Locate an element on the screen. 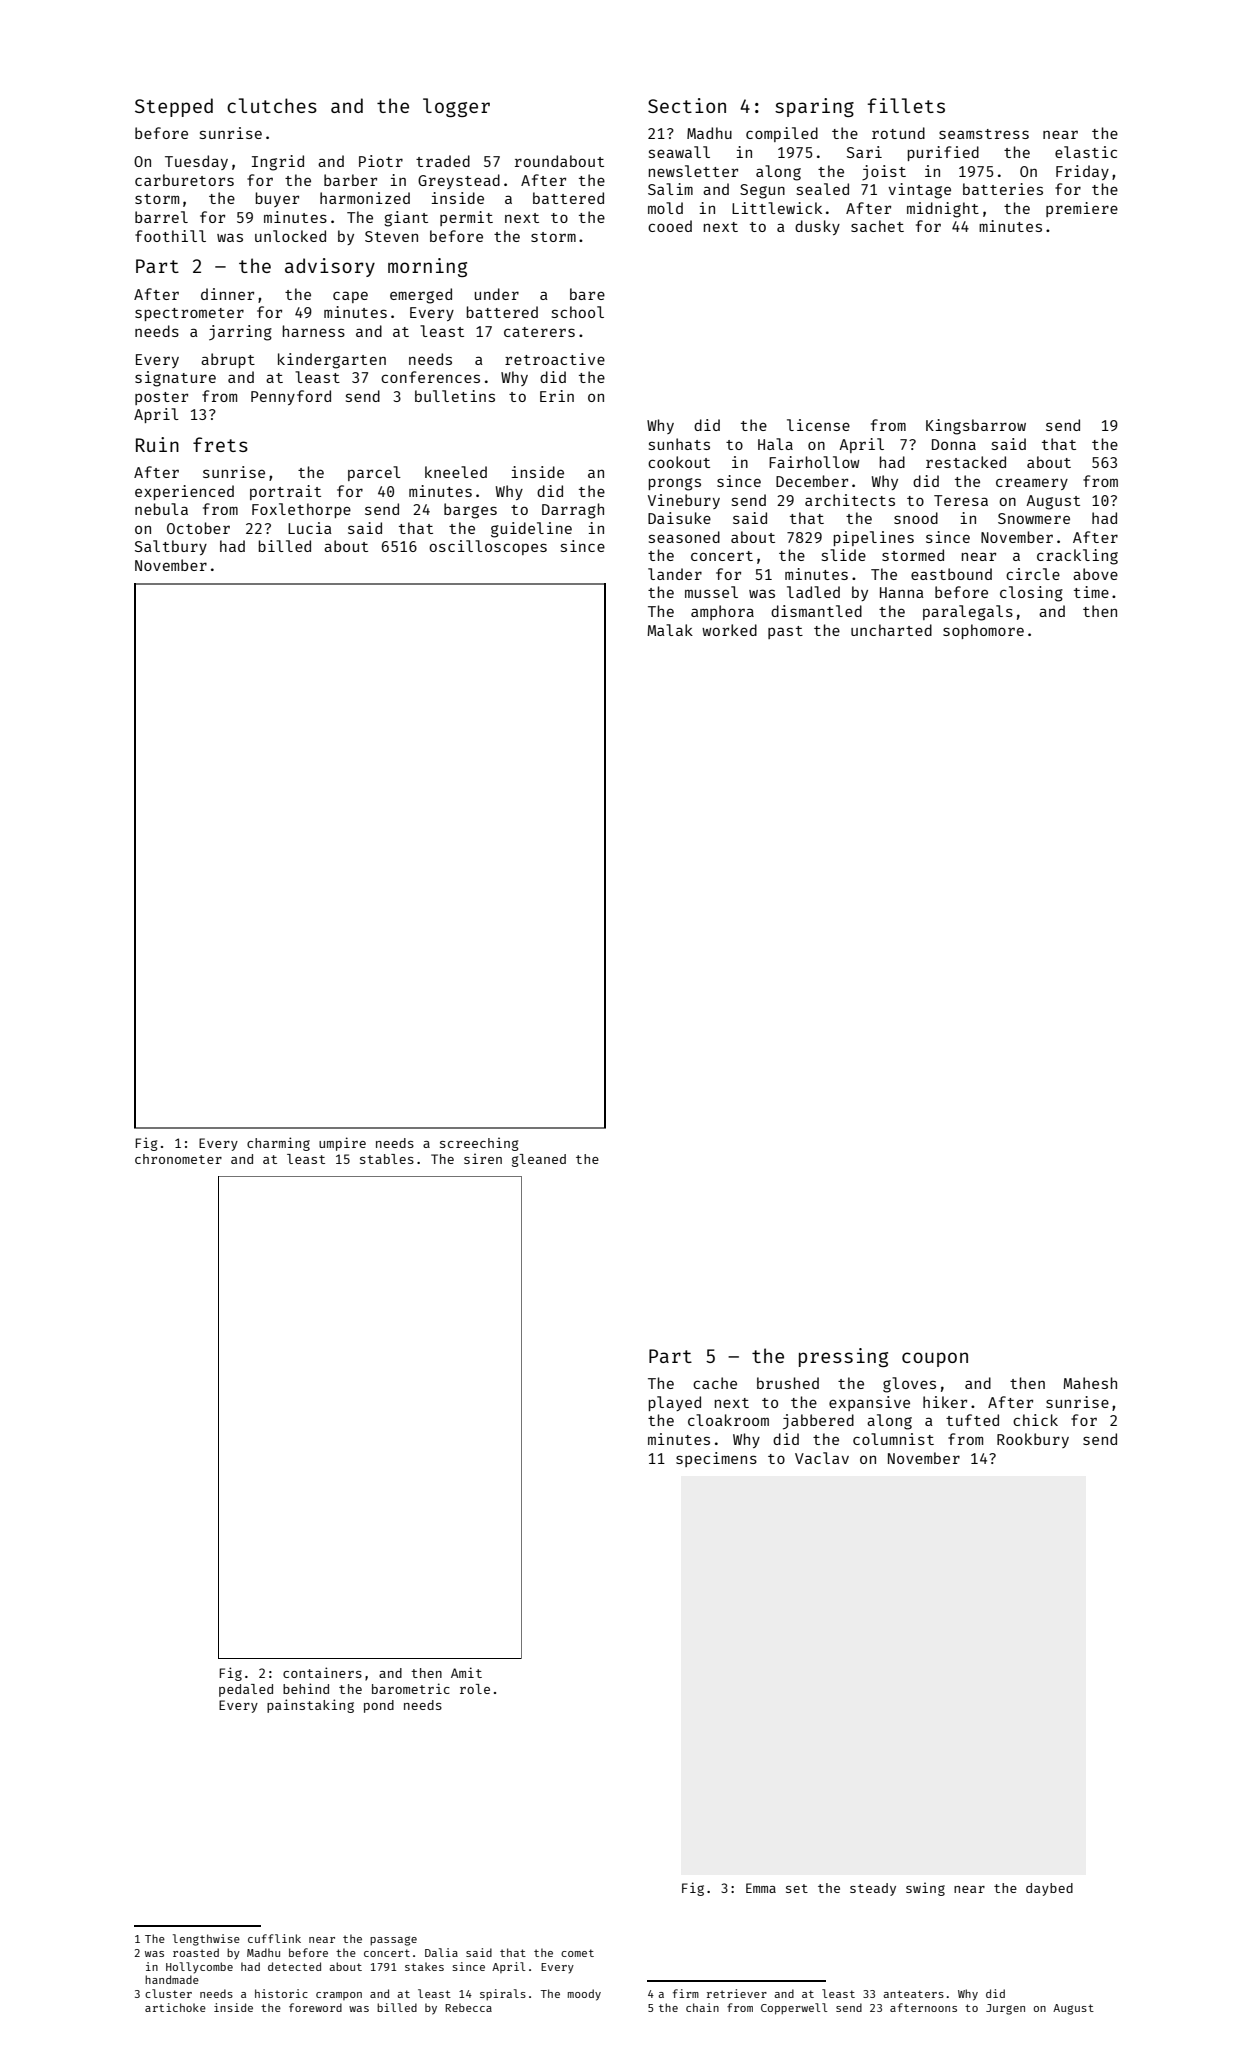  Mahesh is located at coordinates (1090, 1383).
